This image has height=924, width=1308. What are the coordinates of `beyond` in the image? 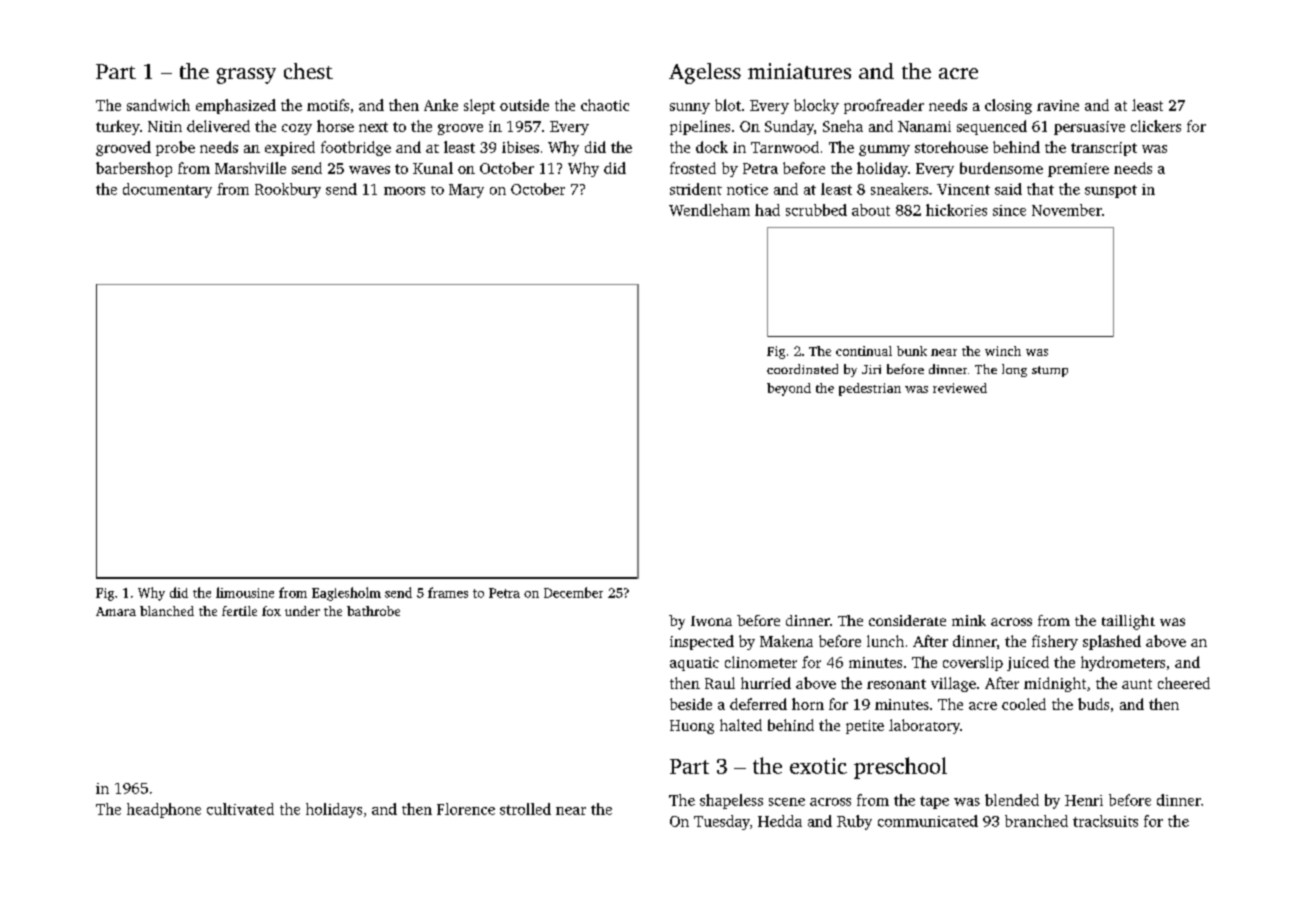 It's located at (789, 389).
